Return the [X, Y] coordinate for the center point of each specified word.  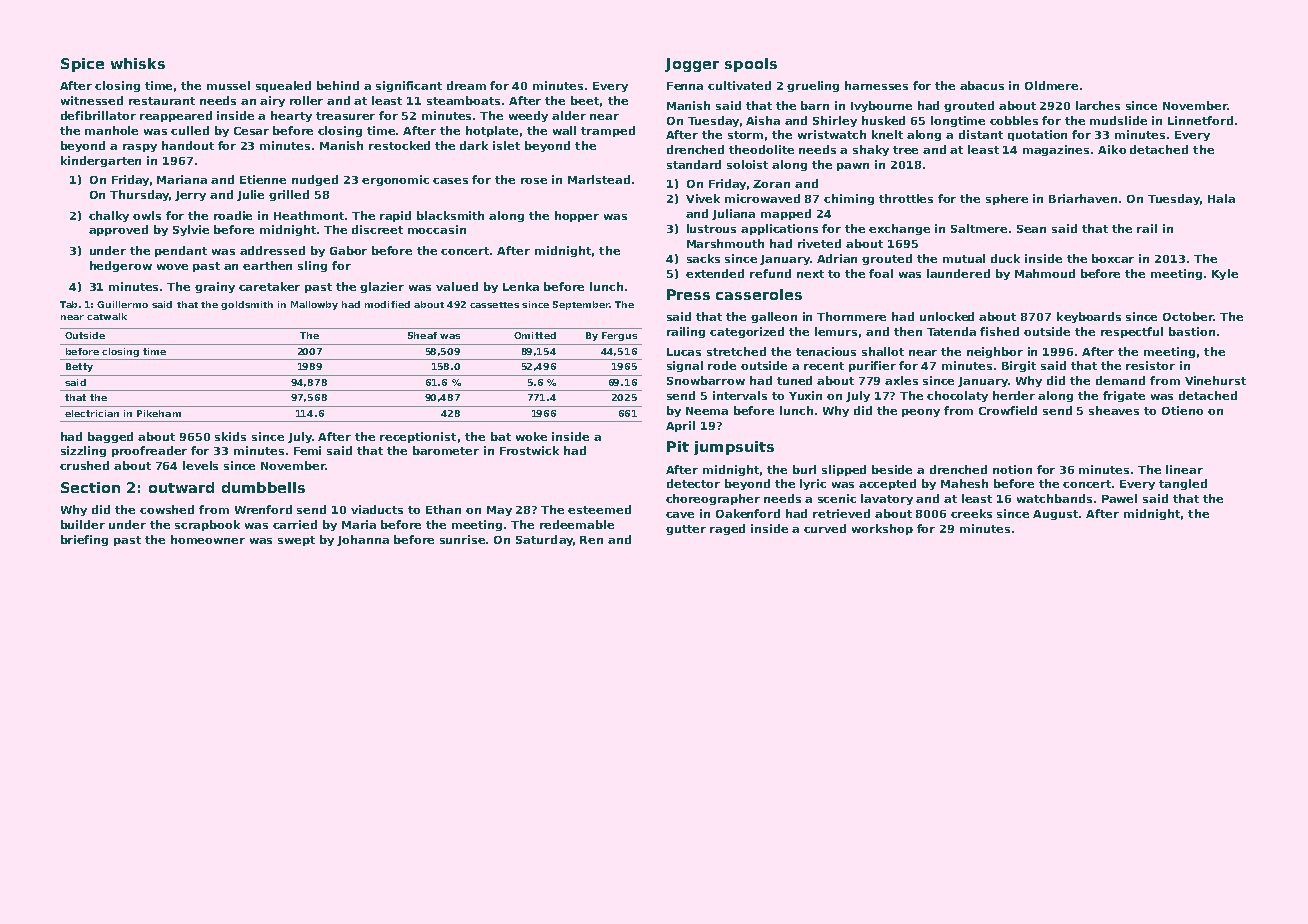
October [1188, 316]
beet [585, 100]
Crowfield [1008, 410]
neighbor [995, 352]
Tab [68, 304]
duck [1005, 258]
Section [90, 487]
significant [409, 86]
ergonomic [395, 180]
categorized [747, 332]
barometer [446, 450]
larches [1098, 105]
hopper [577, 216]
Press [688, 294]
